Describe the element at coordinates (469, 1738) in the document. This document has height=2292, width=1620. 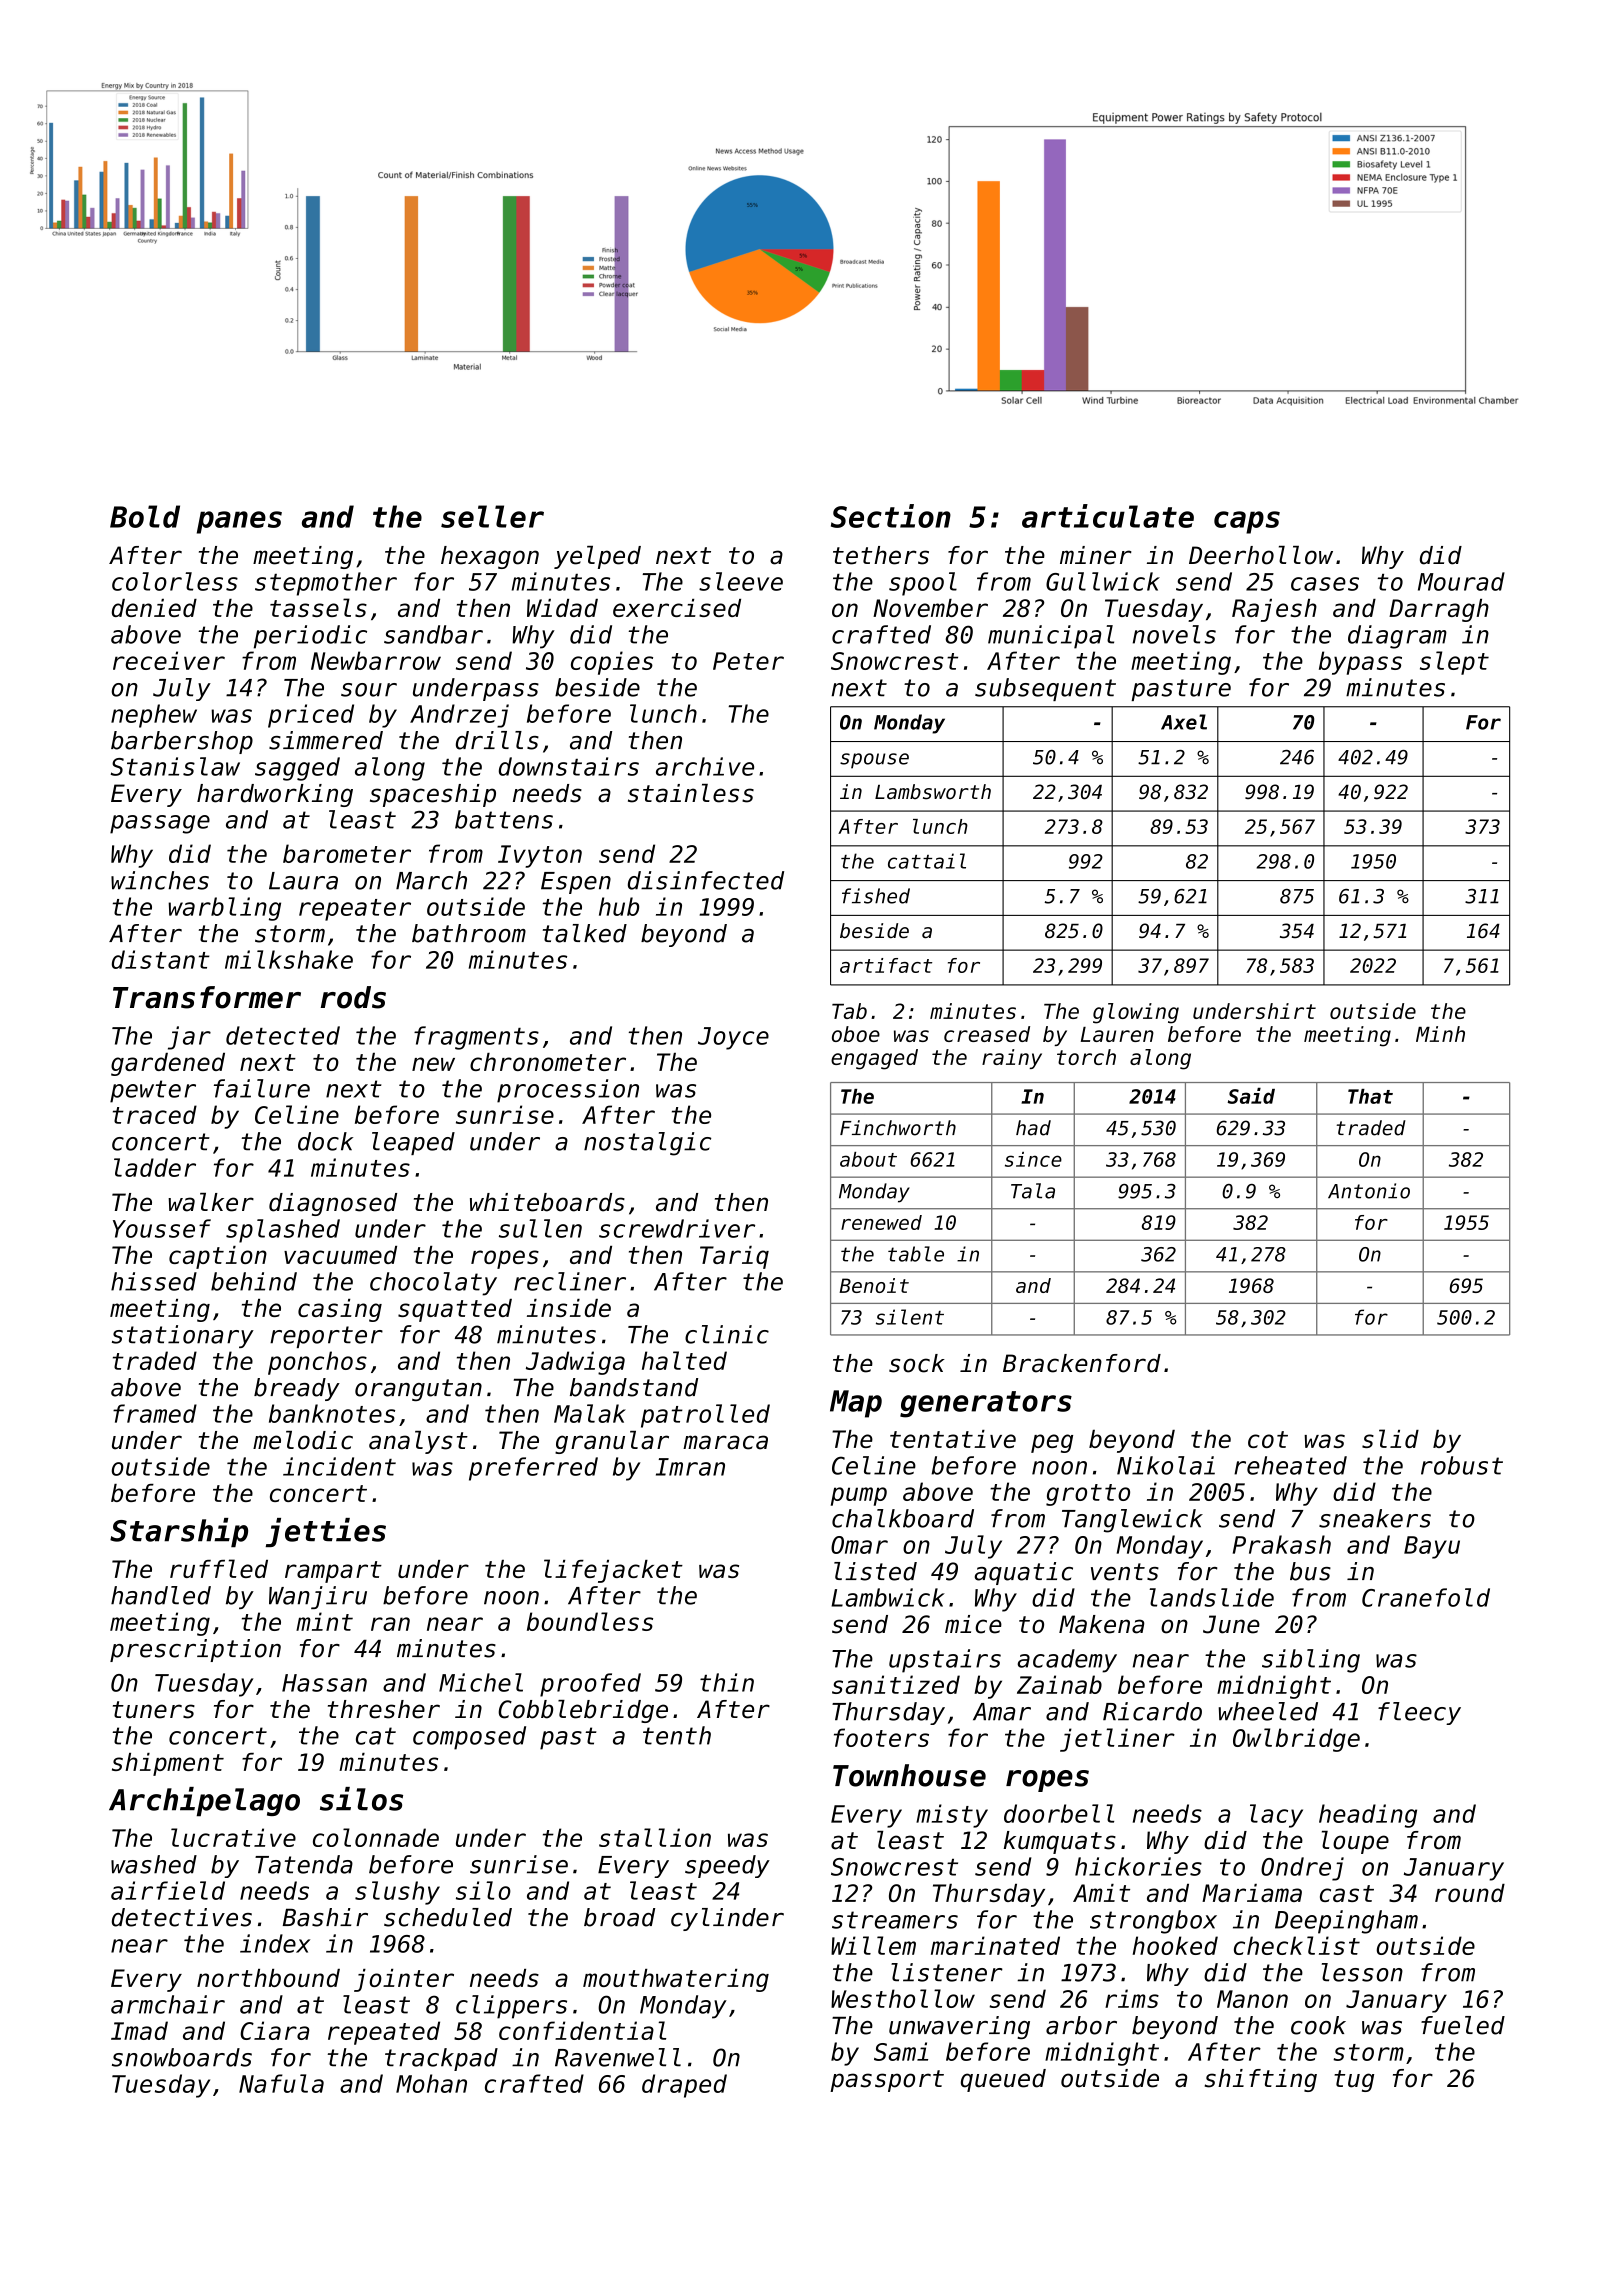
I see `composed` at that location.
